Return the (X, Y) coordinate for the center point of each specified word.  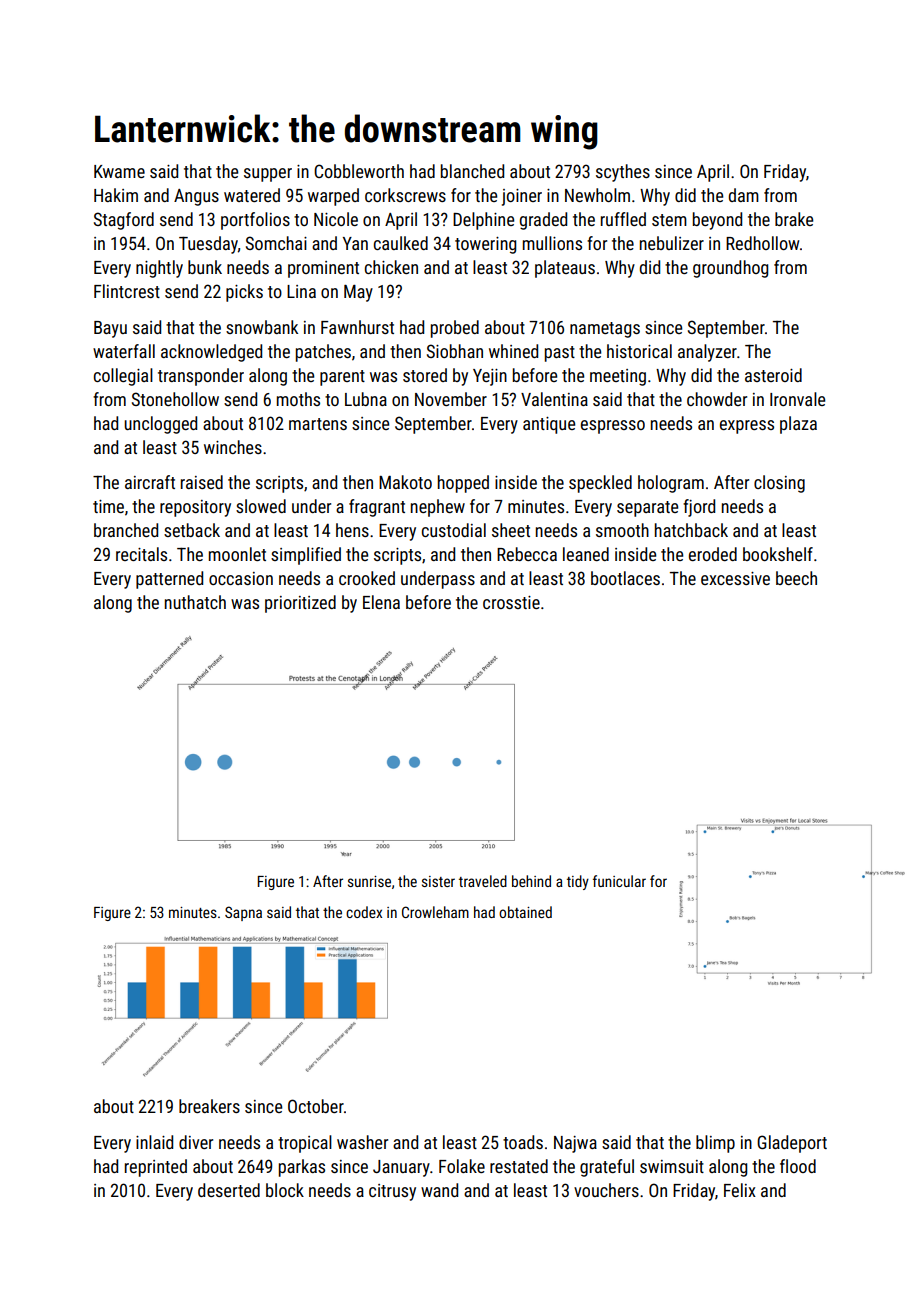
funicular (619, 881)
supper (268, 175)
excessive (735, 578)
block (285, 1190)
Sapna (243, 913)
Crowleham (435, 912)
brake (794, 219)
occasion (241, 578)
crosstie (511, 602)
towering (485, 245)
